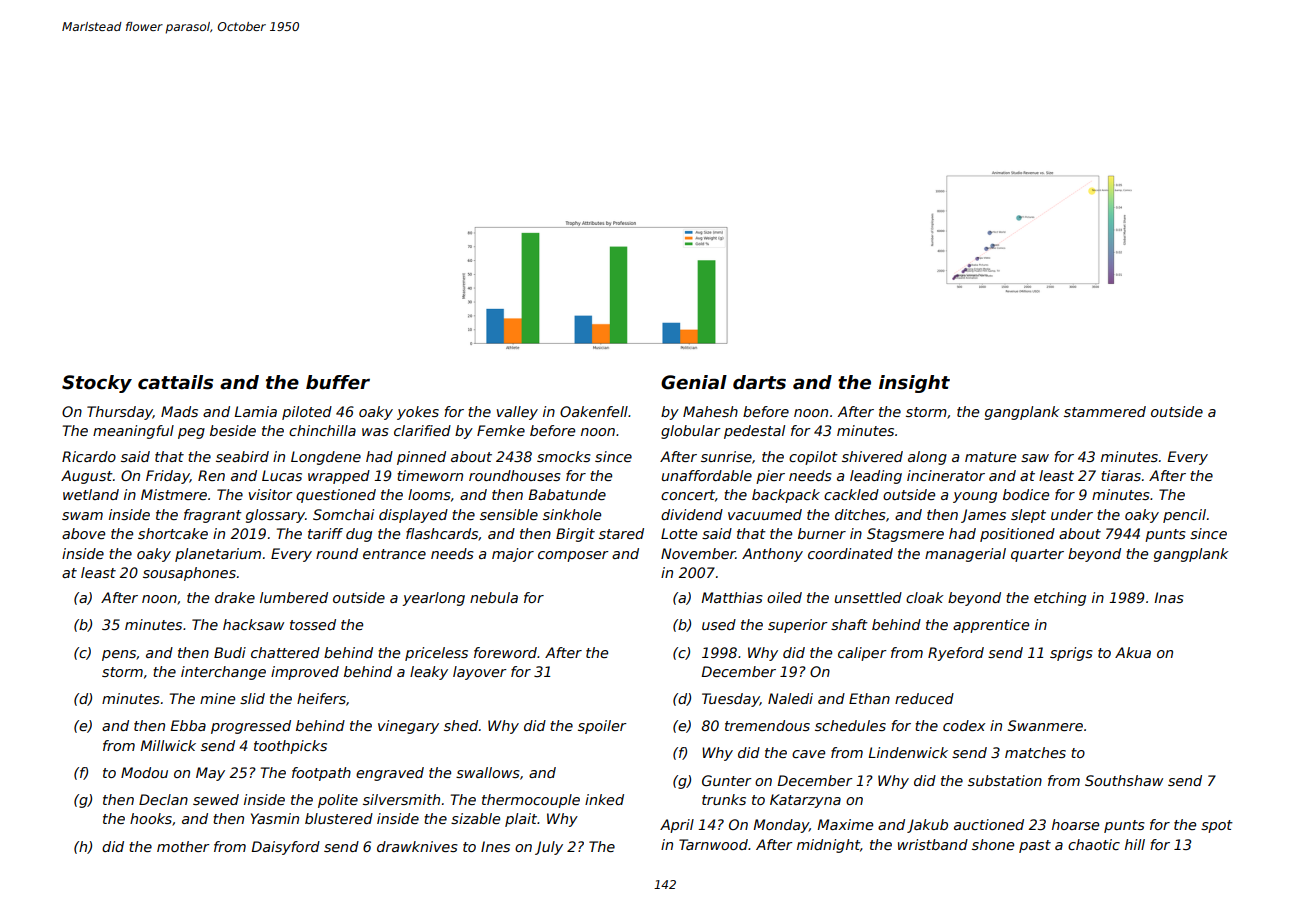  I want to click on fragrant, so click(213, 516).
